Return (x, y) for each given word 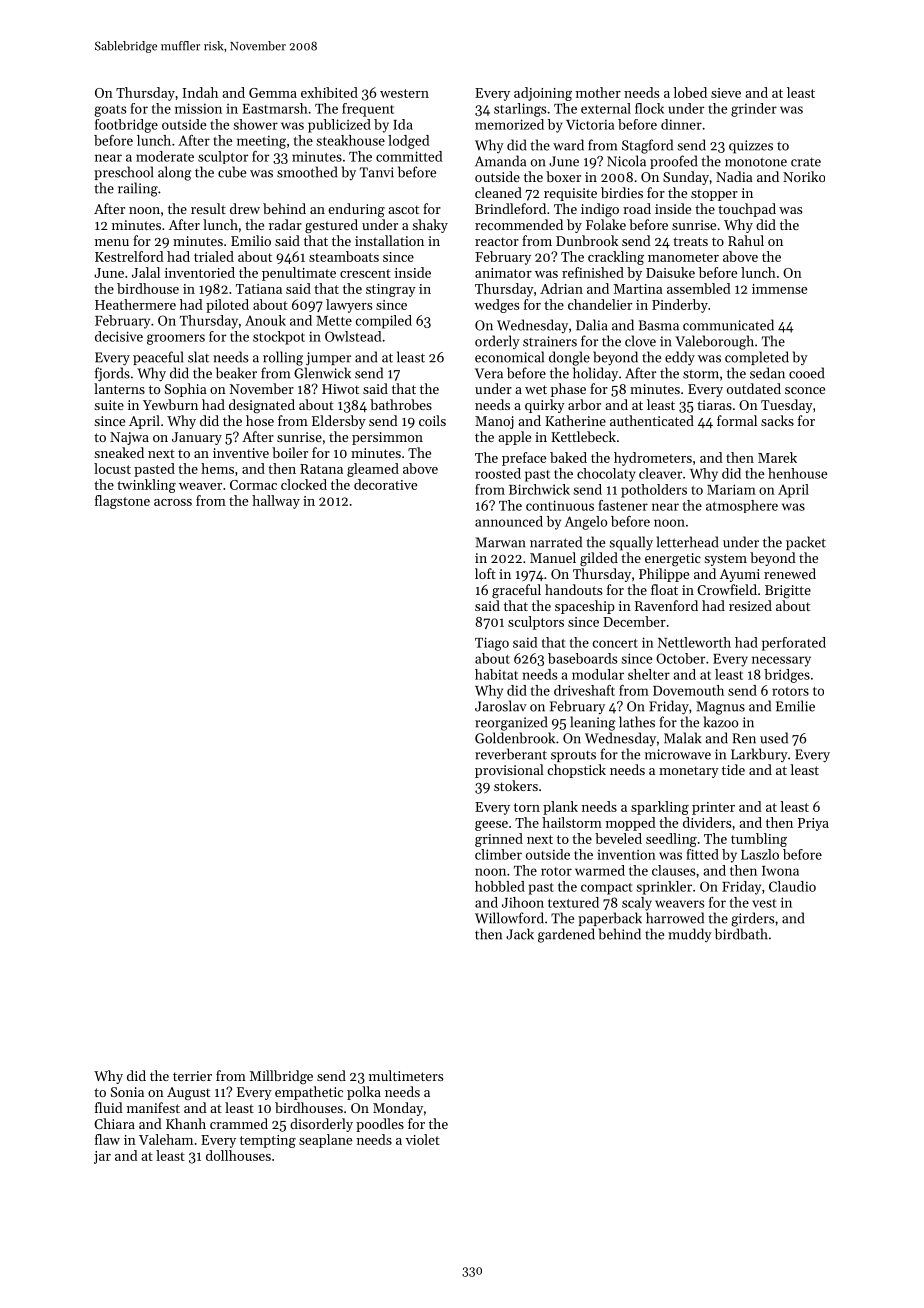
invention (627, 855)
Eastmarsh (275, 108)
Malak (682, 738)
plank (560, 808)
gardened (566, 935)
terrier (192, 1076)
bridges (787, 676)
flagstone (122, 502)
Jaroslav (501, 706)
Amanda (500, 161)
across (173, 502)
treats (690, 241)
